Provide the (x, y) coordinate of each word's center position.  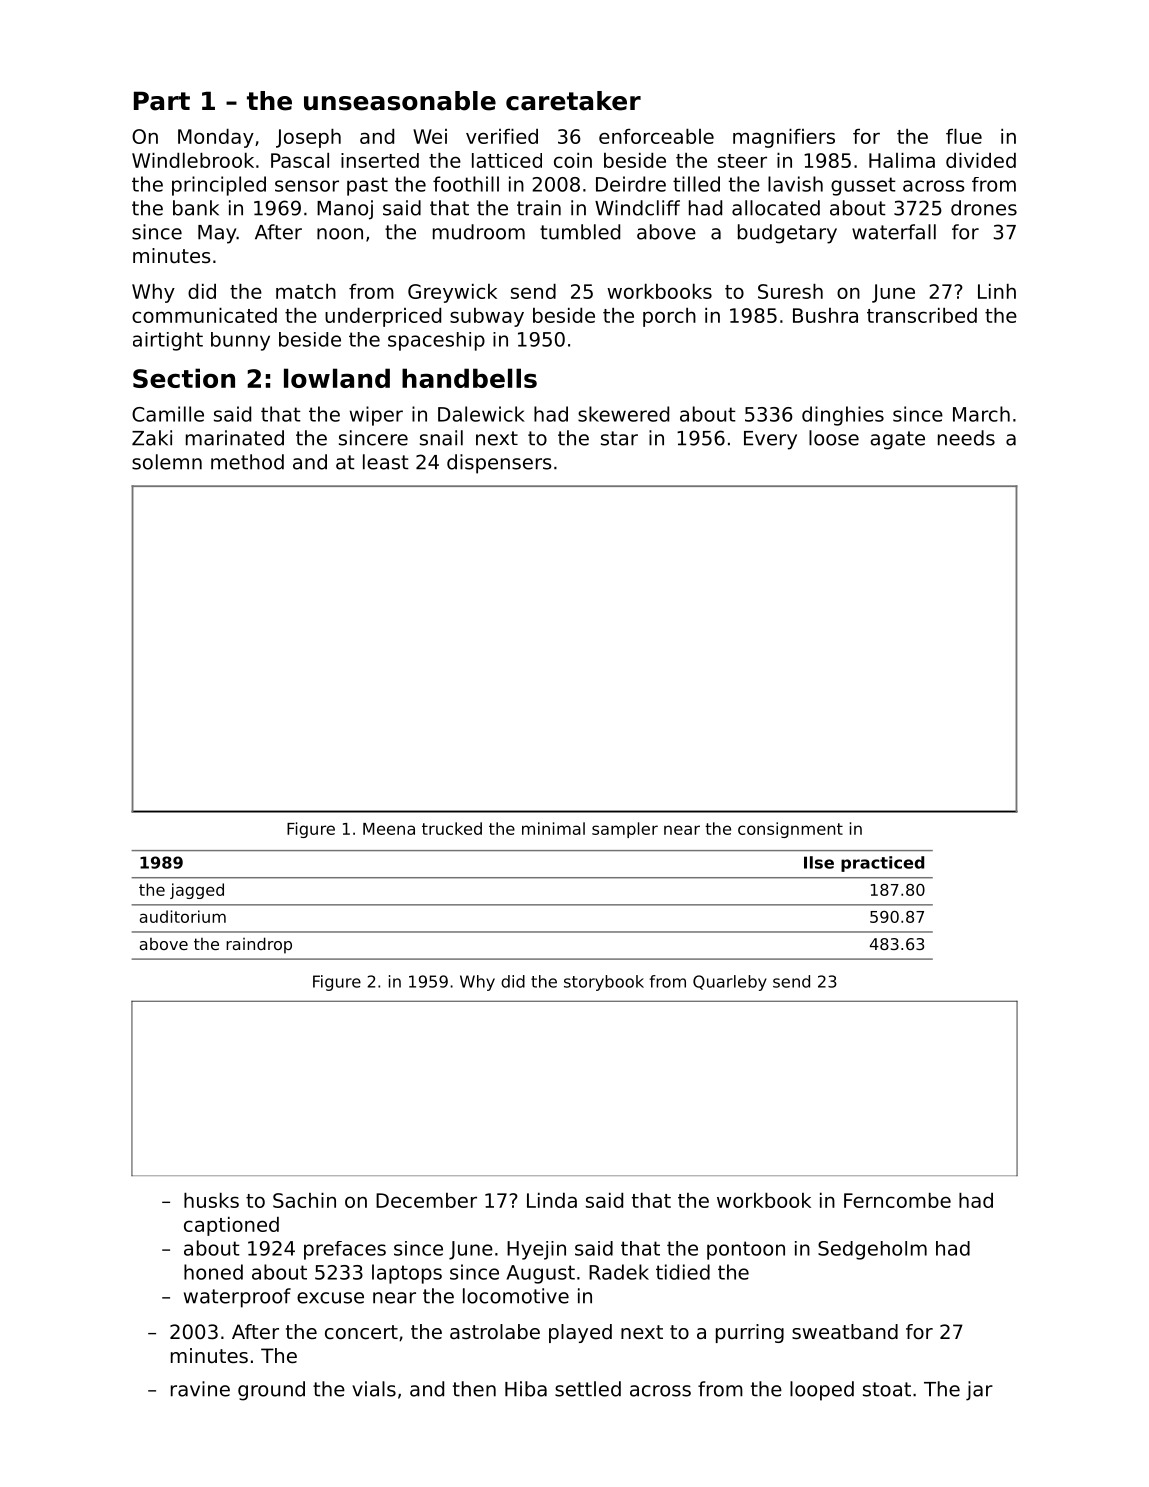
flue (964, 136)
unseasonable (400, 101)
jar (979, 1391)
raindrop (259, 945)
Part (162, 101)
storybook (604, 983)
